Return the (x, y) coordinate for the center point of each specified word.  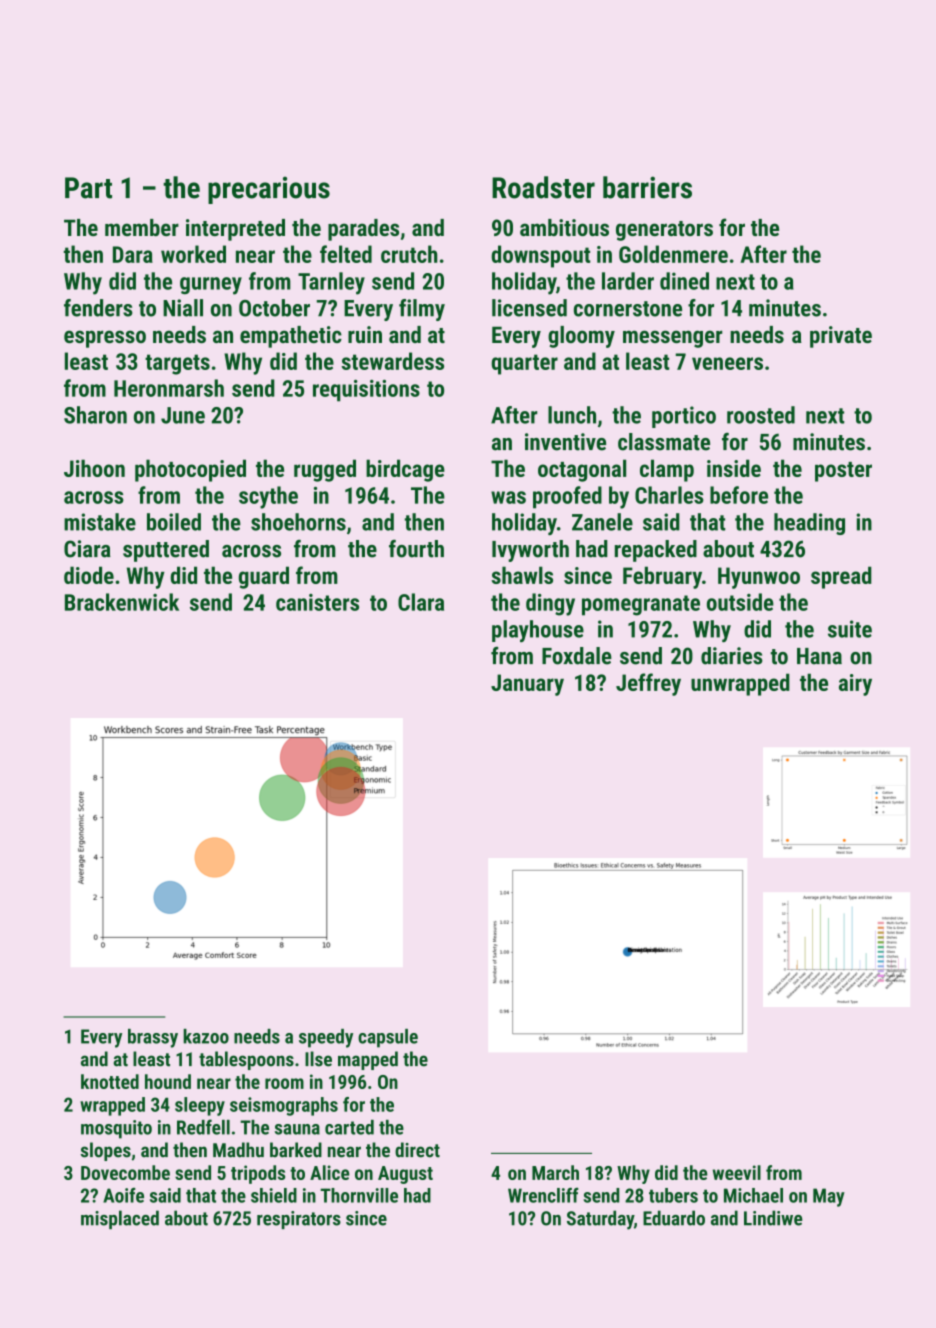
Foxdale (577, 656)
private (841, 337)
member (142, 227)
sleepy (200, 1106)
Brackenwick (122, 602)
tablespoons (246, 1060)
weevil (737, 1172)
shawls (522, 575)
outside (740, 602)
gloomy (581, 337)
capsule (388, 1038)
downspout (541, 256)
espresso (105, 339)
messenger (672, 339)
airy (855, 685)
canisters (317, 602)
